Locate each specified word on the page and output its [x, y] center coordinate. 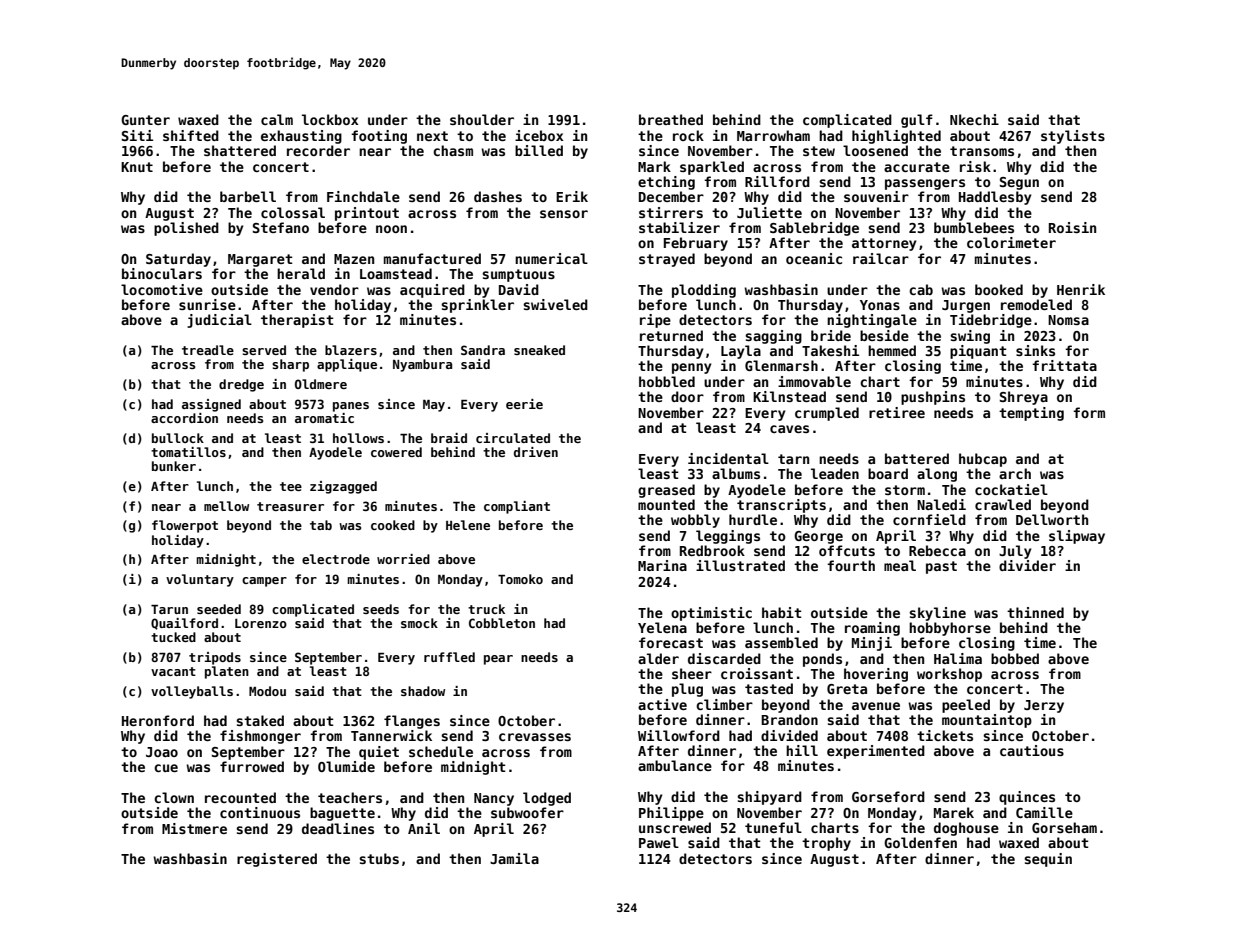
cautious [1032, 750]
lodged [547, 799]
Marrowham [773, 135]
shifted [191, 135]
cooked [393, 525]
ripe [655, 321]
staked [260, 720]
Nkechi [974, 119]
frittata [1064, 365]
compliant [517, 507]
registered [277, 860]
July [1015, 552]
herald [301, 273]
